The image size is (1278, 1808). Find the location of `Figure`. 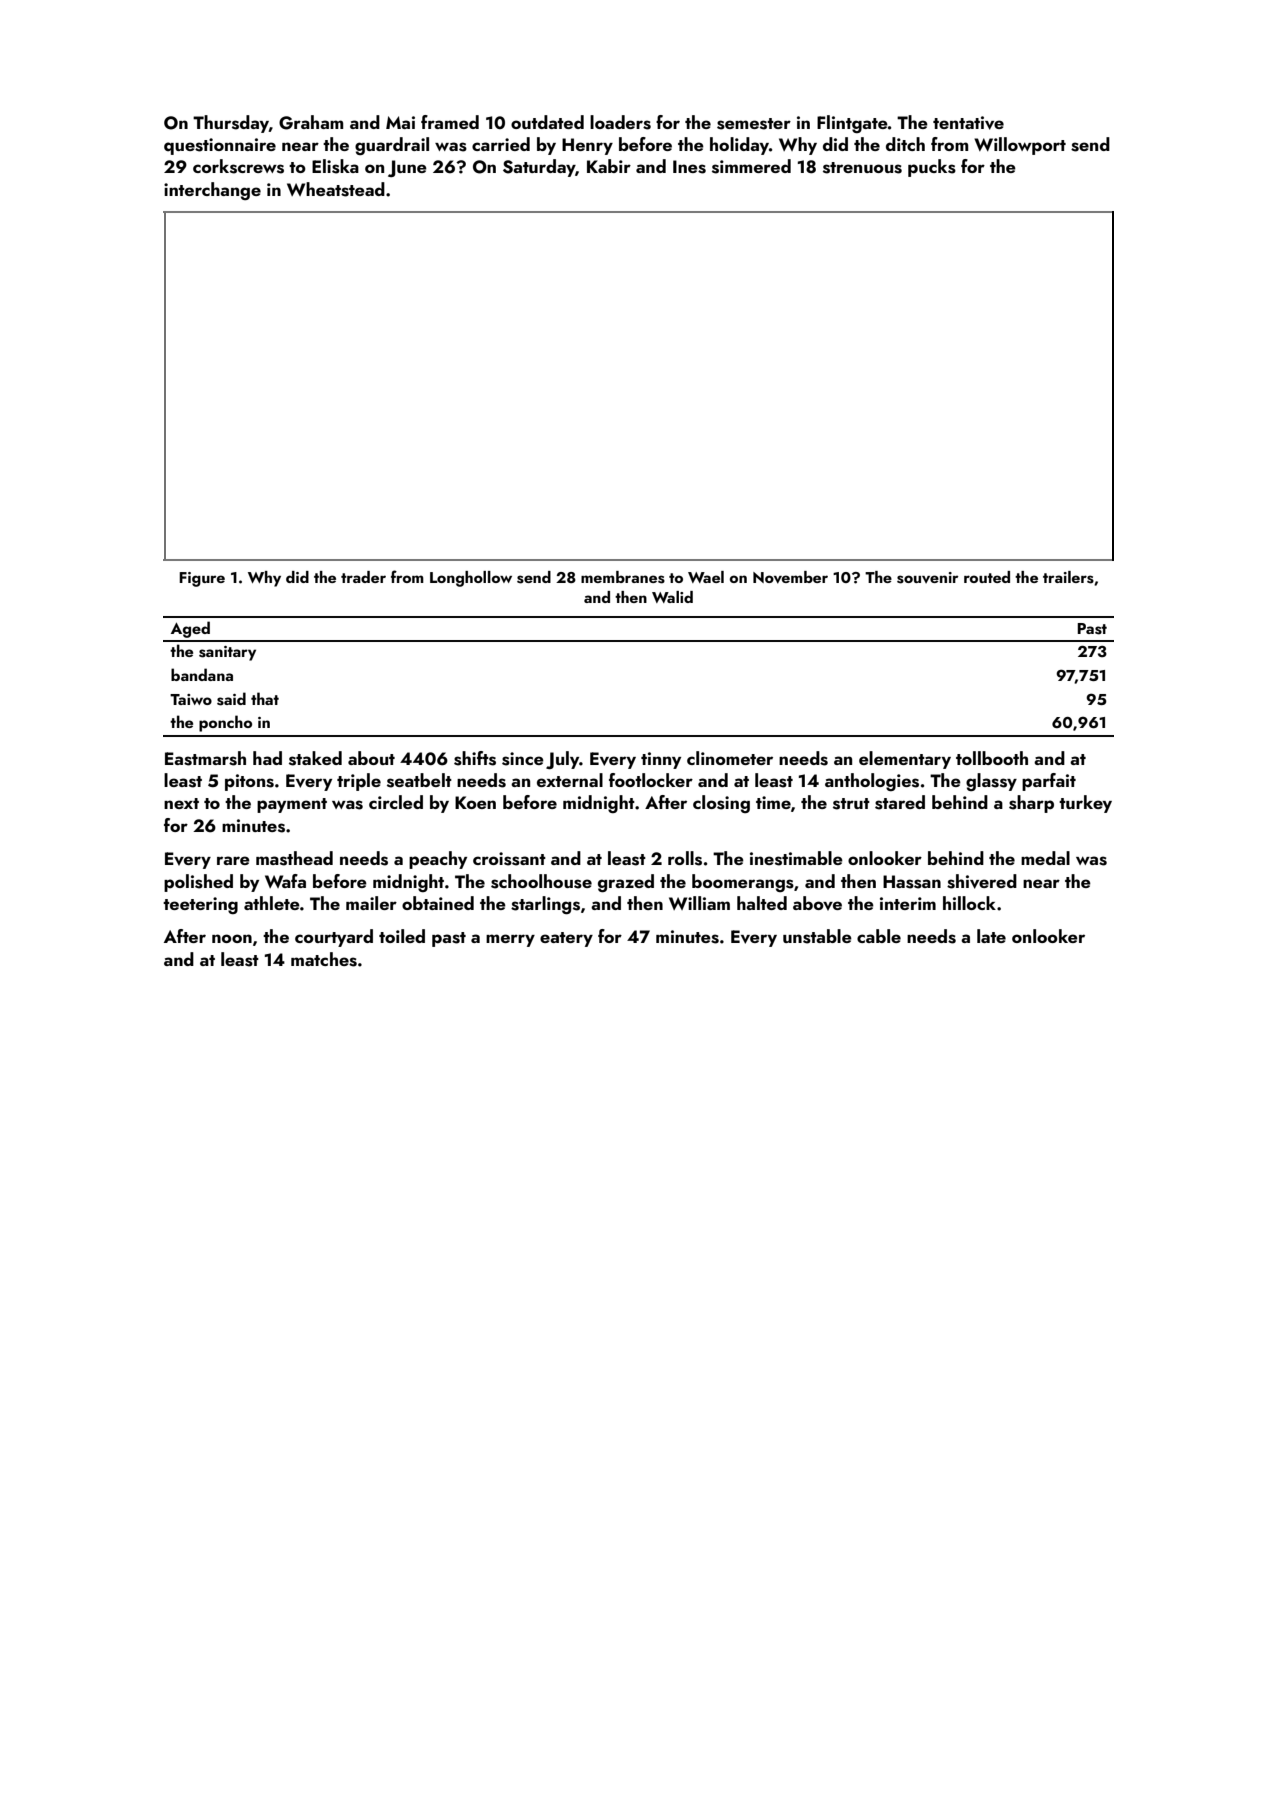

Figure is located at coordinates (202, 579).
